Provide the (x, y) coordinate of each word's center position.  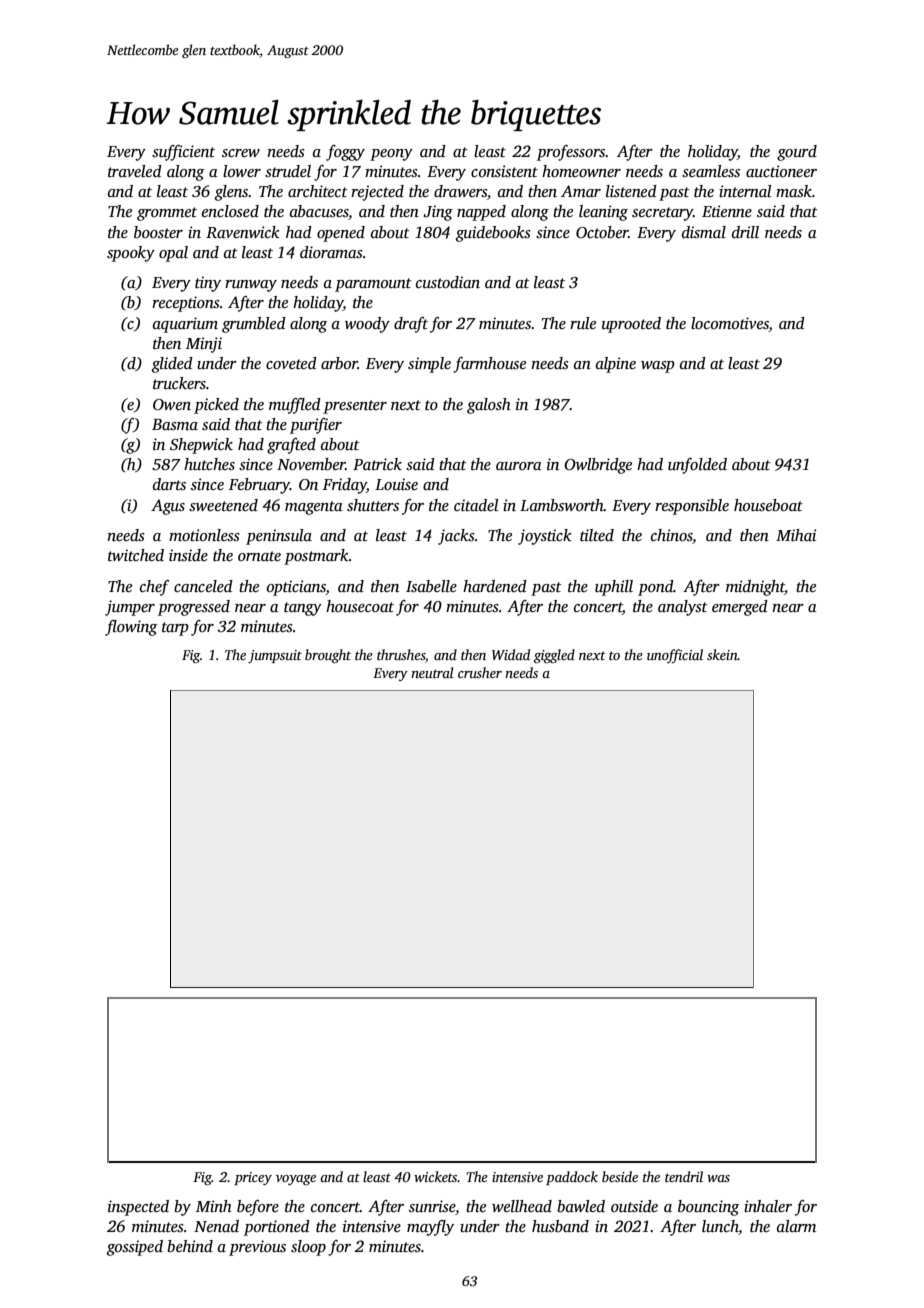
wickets (436, 1176)
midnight (755, 588)
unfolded (697, 466)
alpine (616, 365)
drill (745, 232)
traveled (135, 171)
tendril (684, 1176)
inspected (138, 1208)
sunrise (432, 1206)
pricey (253, 1178)
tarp (175, 629)
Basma (175, 424)
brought (328, 656)
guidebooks (493, 234)
